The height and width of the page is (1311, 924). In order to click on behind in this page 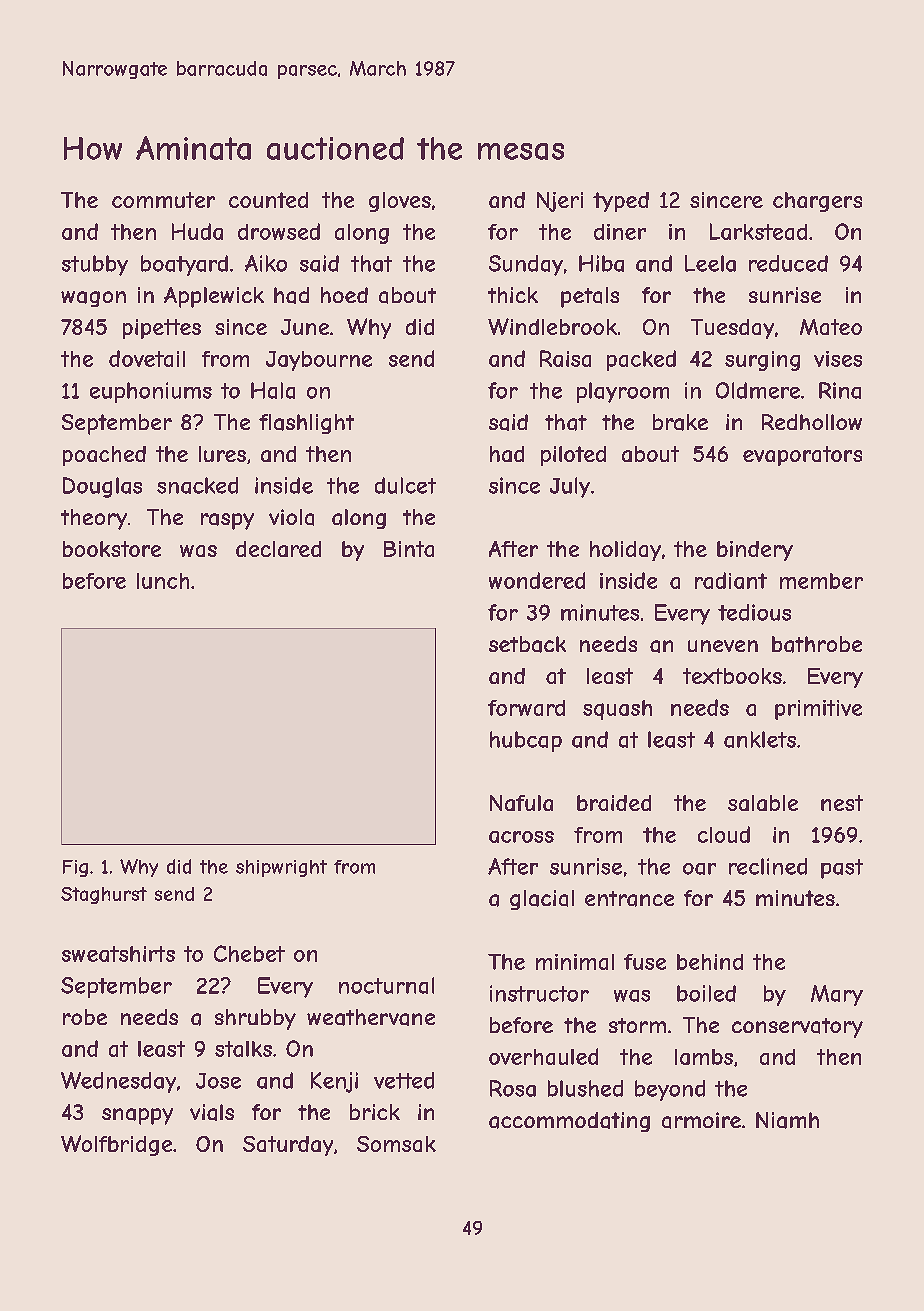, I will do `click(710, 962)`.
